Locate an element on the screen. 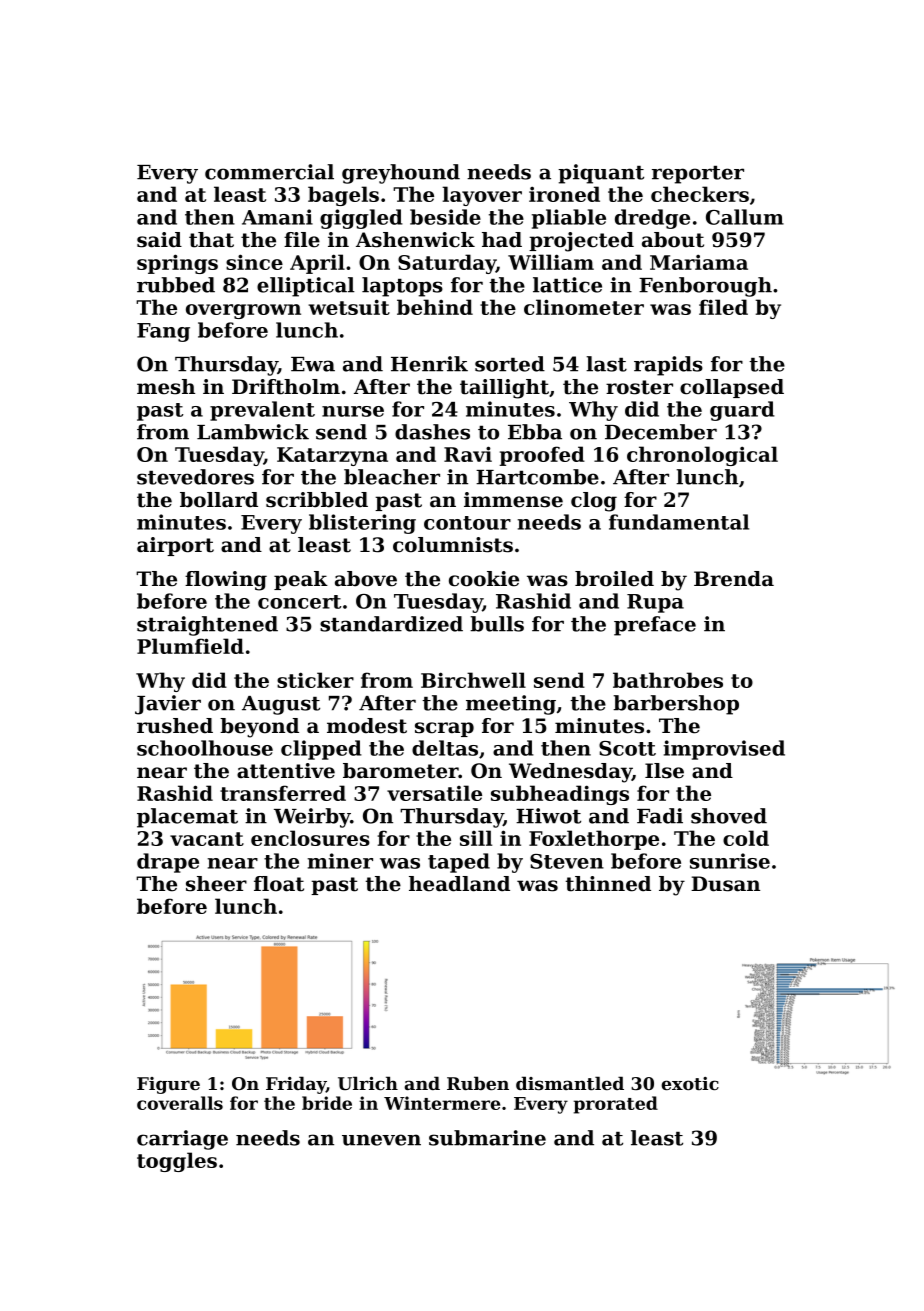  Ravi is located at coordinates (468, 454).
